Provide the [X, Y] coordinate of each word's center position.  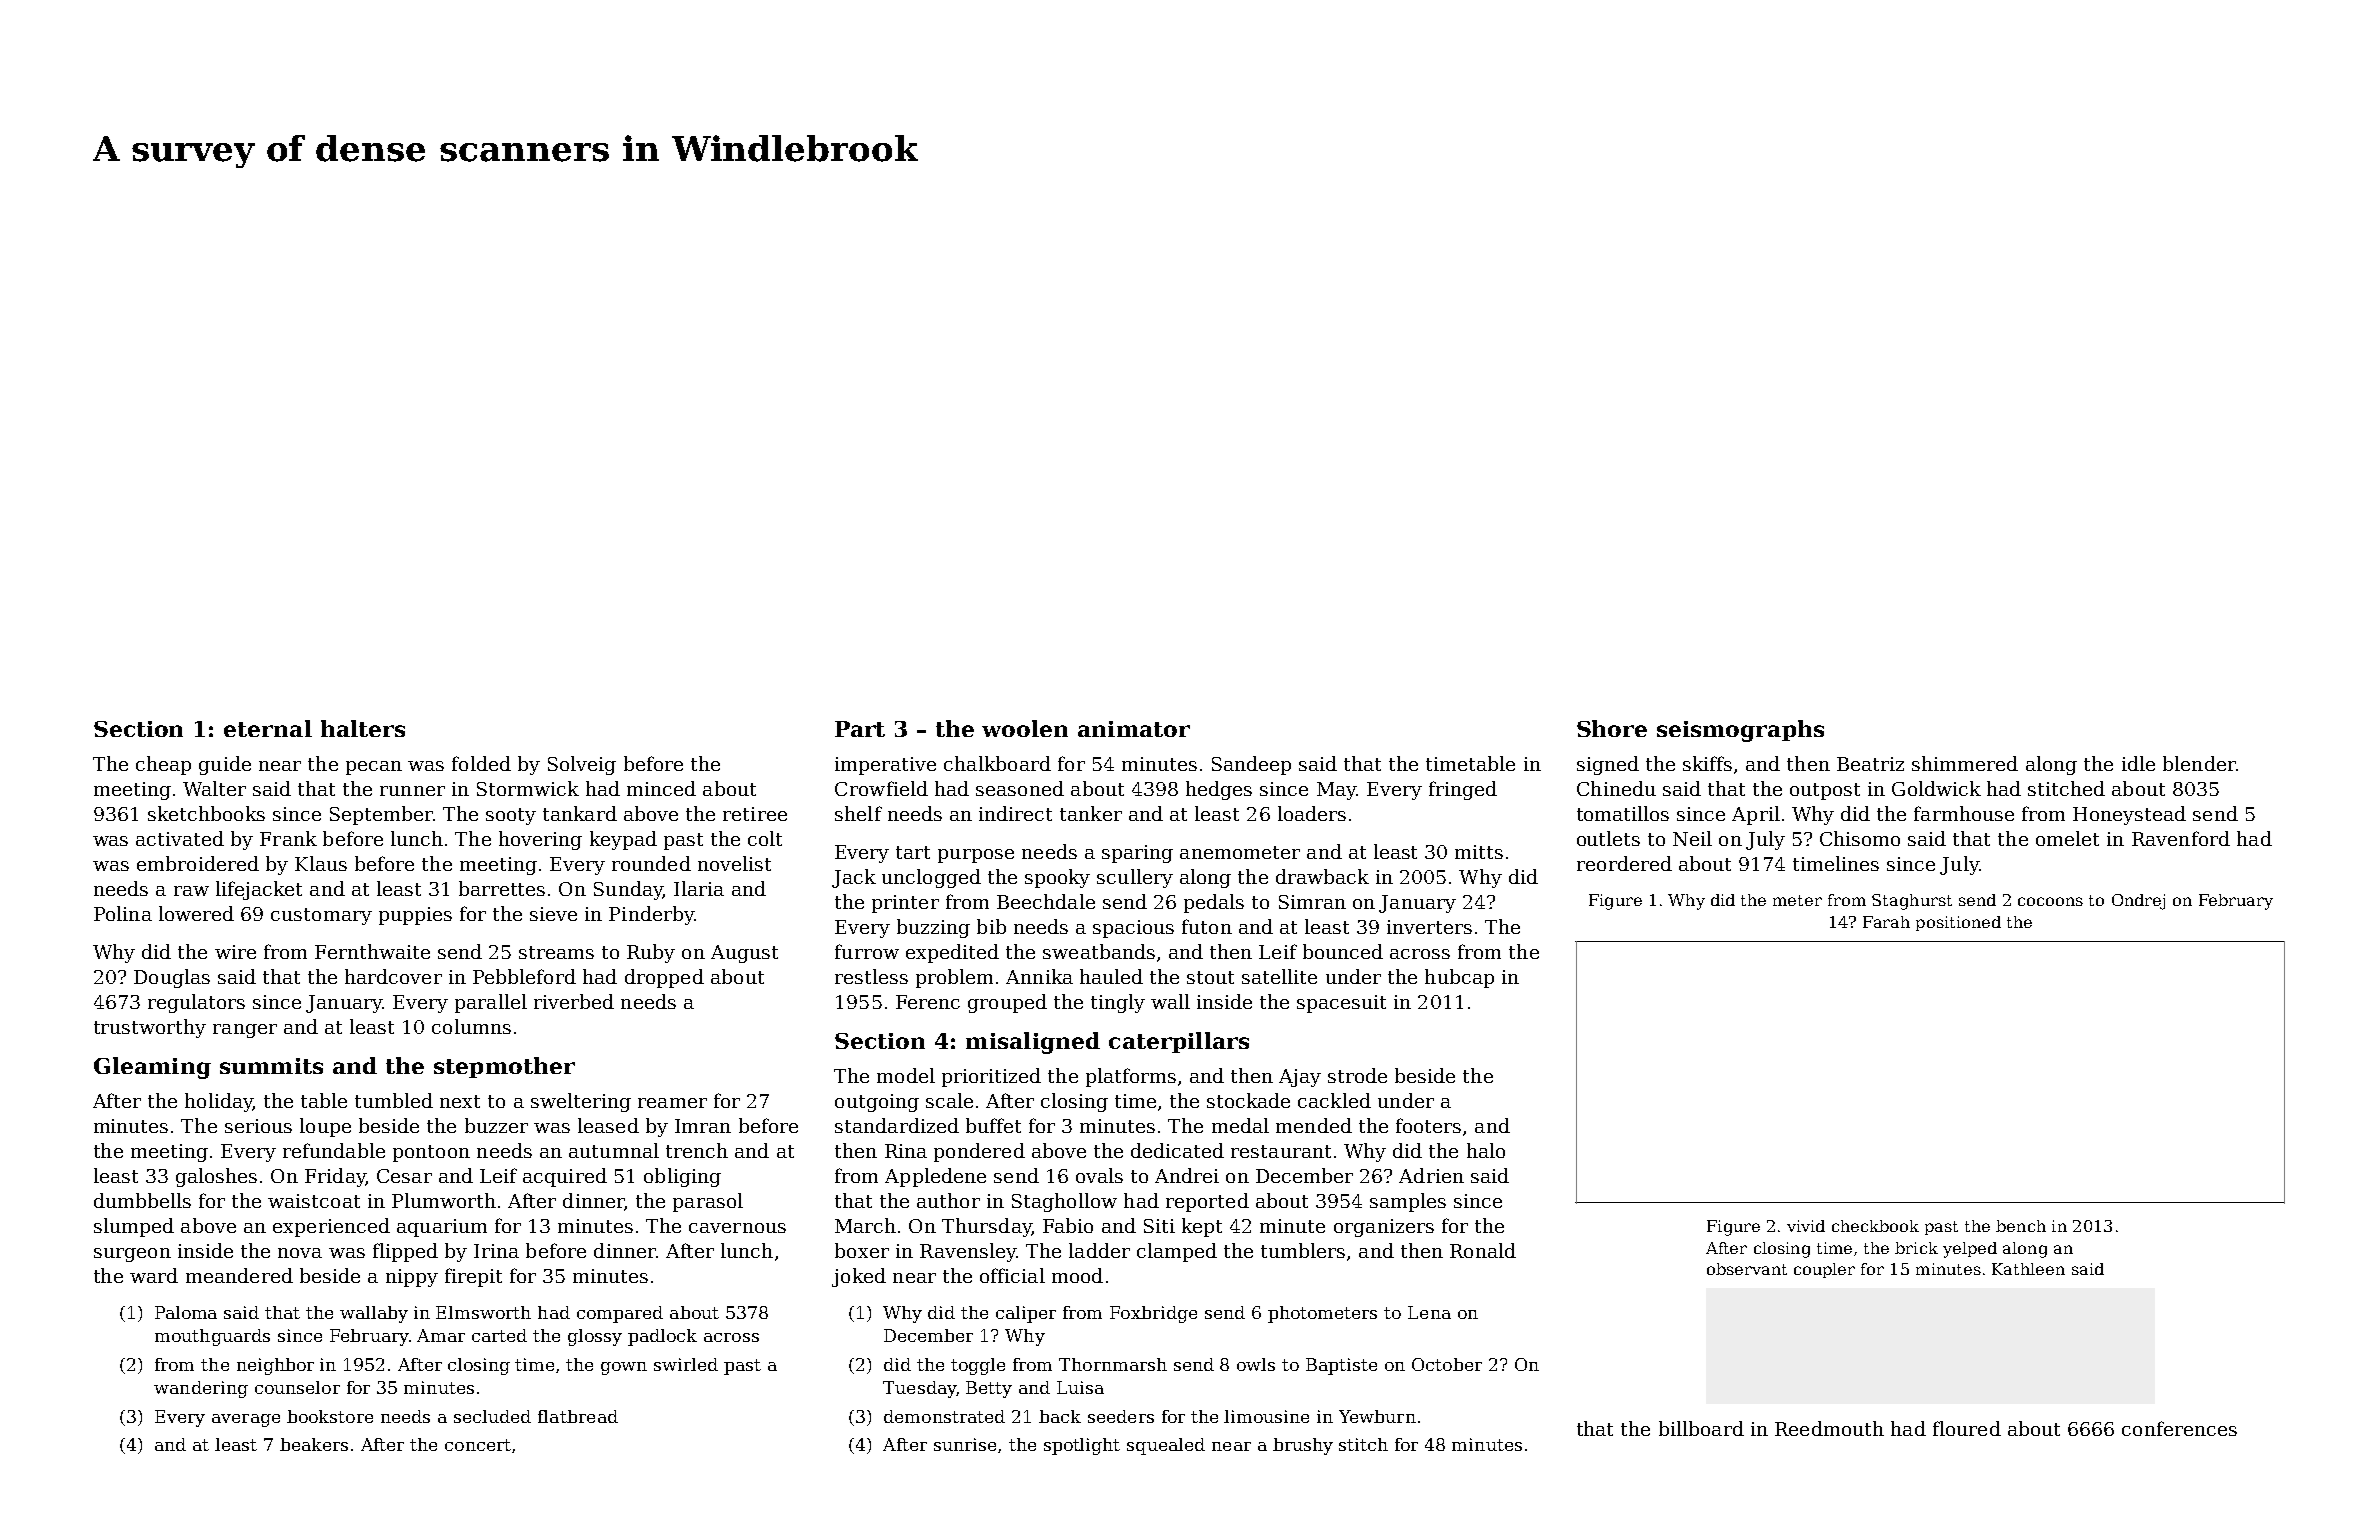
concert [478, 1445]
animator [1134, 729]
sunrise [965, 1444]
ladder [1099, 1250]
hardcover [393, 976]
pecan [374, 768]
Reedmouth [1829, 1428]
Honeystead [2129, 815]
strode [1357, 1075]
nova [300, 1253]
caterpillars [1179, 1042]
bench [2021, 1226]
